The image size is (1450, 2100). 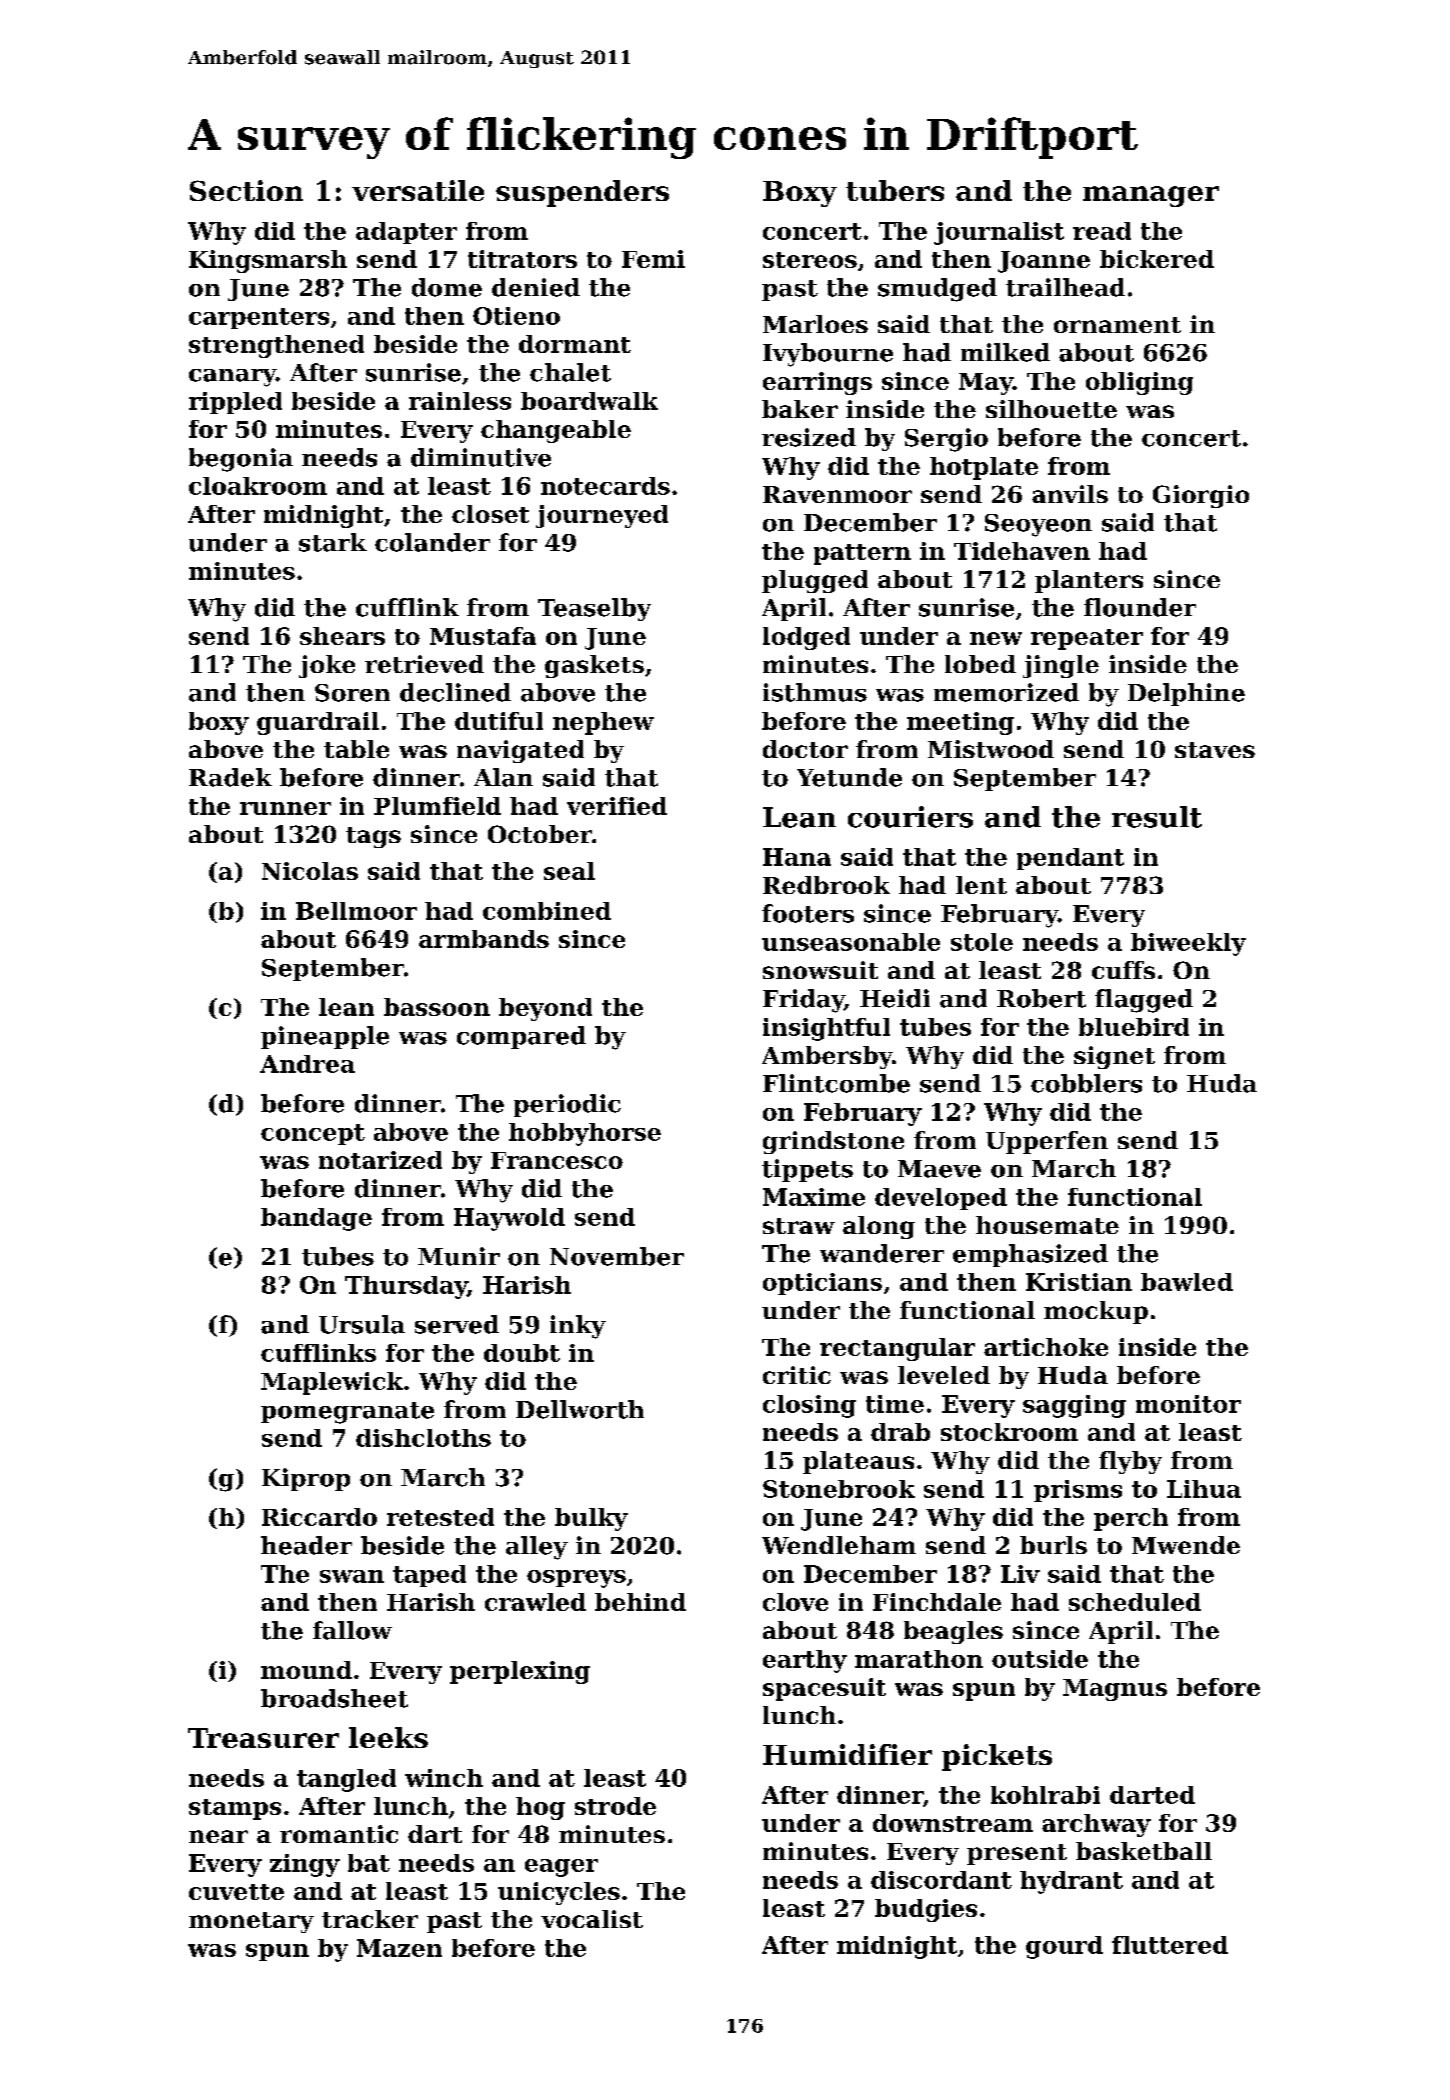 I want to click on bandage, so click(x=316, y=1219).
